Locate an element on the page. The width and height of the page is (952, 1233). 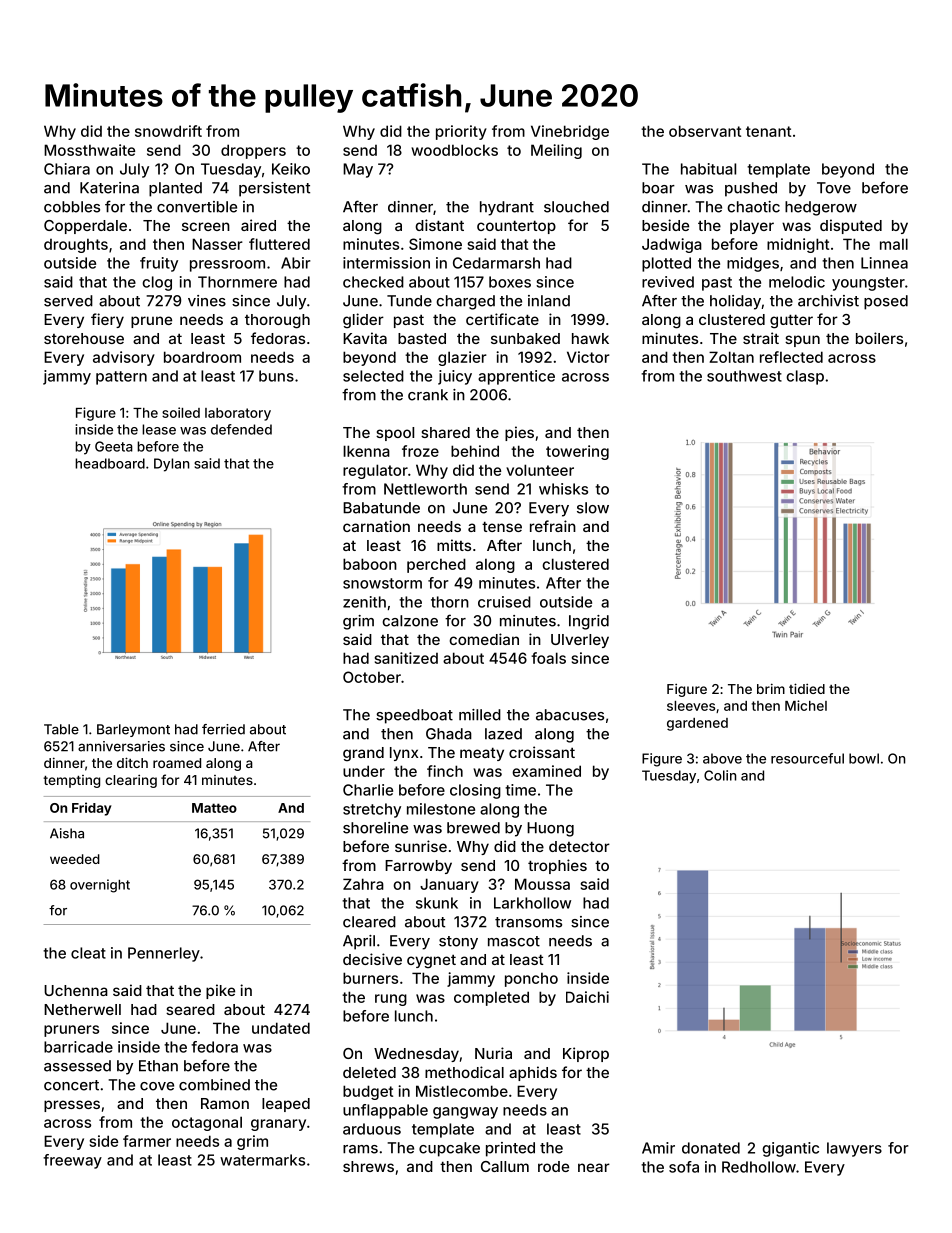
transoms is located at coordinates (528, 922).
